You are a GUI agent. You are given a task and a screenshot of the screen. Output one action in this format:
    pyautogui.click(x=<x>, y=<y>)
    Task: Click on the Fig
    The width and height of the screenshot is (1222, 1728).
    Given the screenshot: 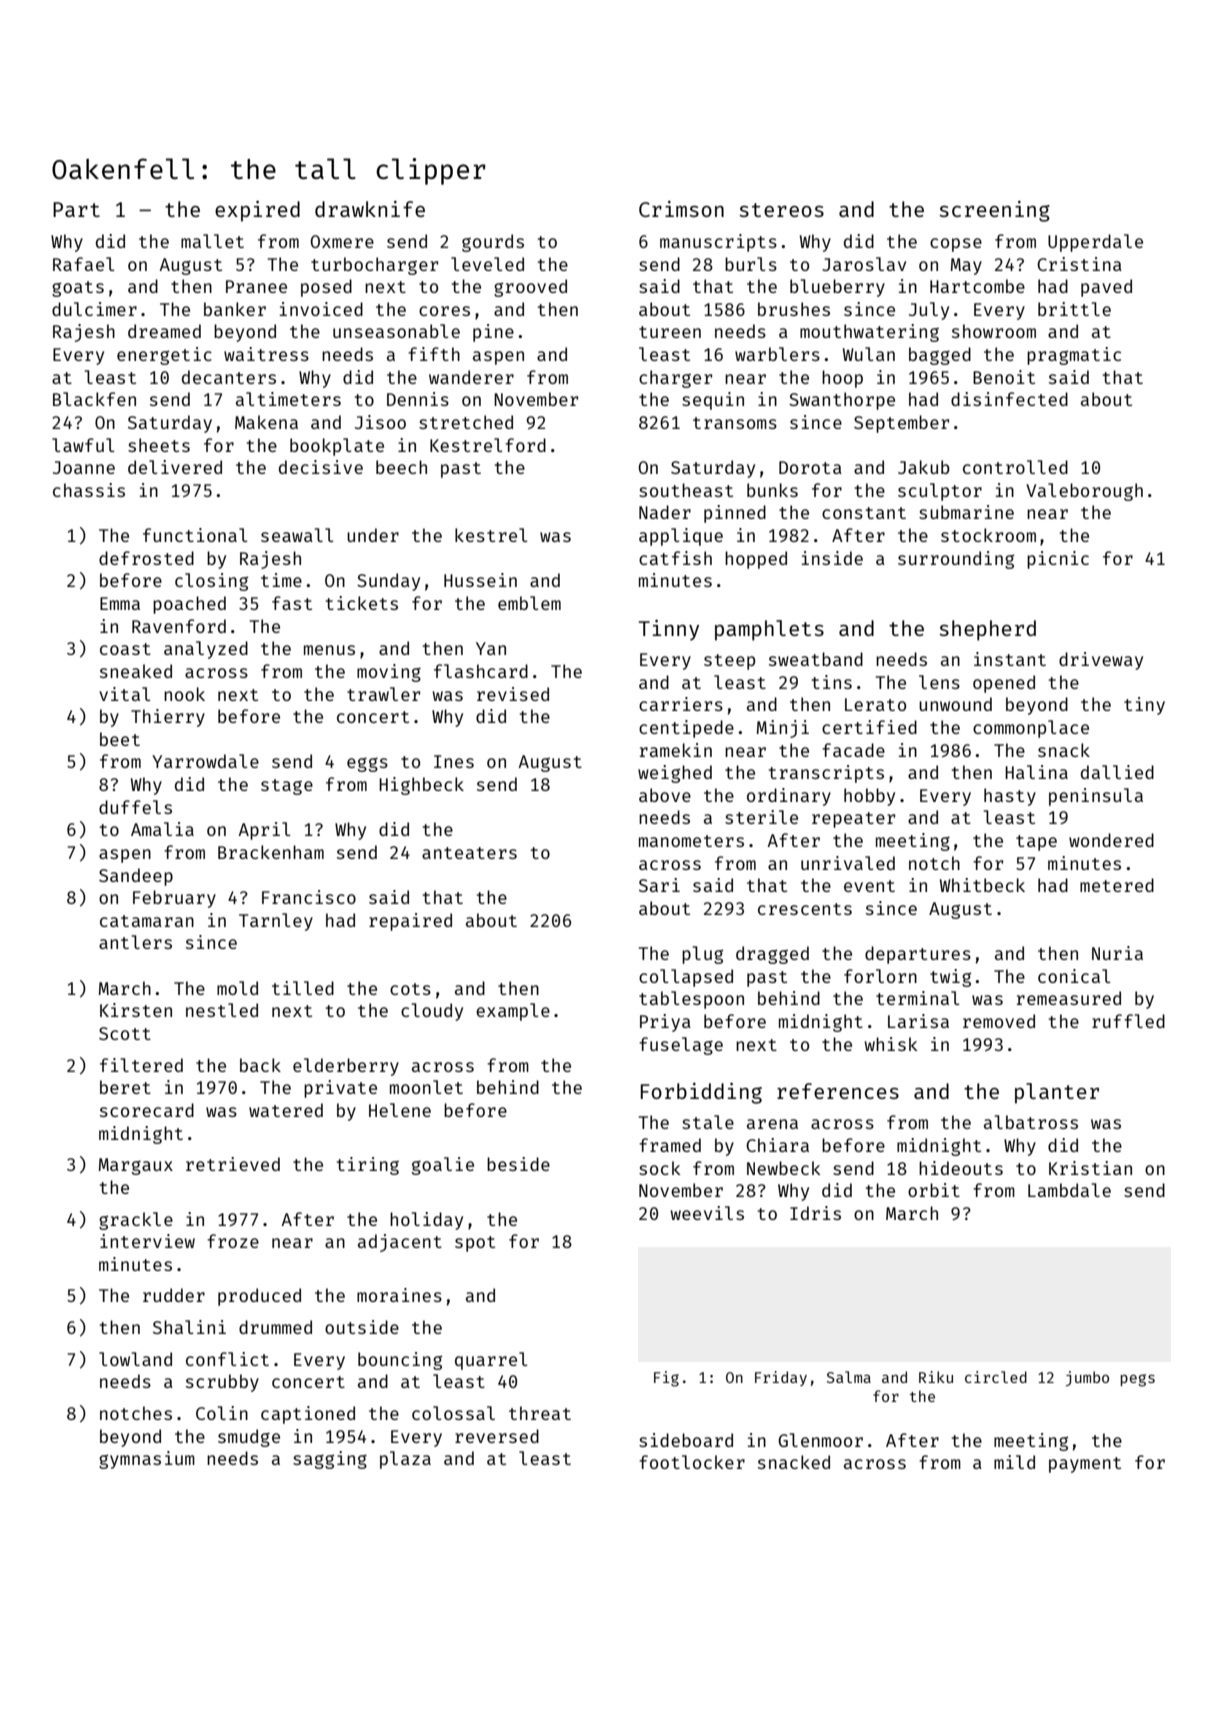 What is the action you would take?
    pyautogui.click(x=666, y=1379)
